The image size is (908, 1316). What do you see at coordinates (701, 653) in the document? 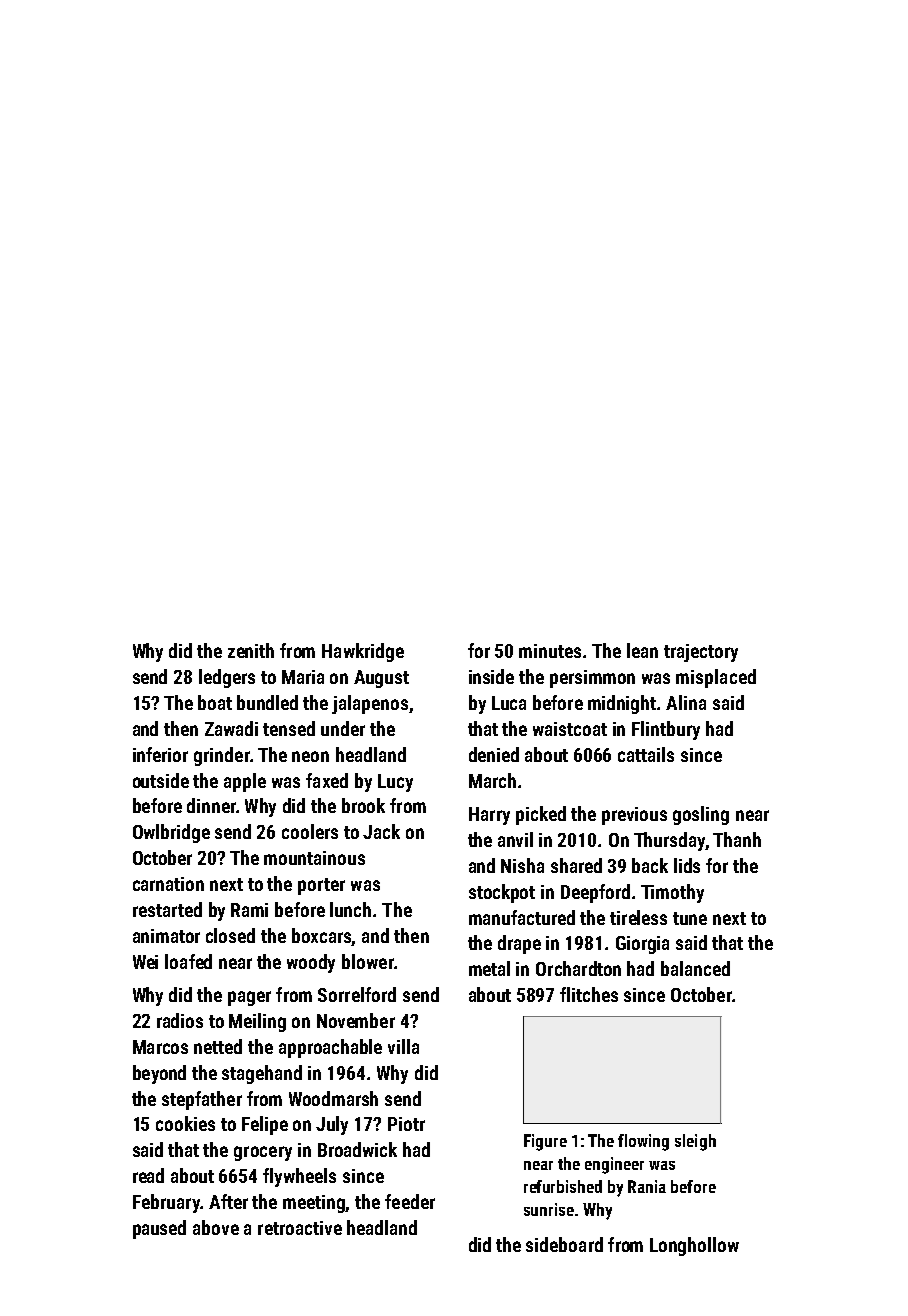
I see `trajectory` at bounding box center [701, 653].
